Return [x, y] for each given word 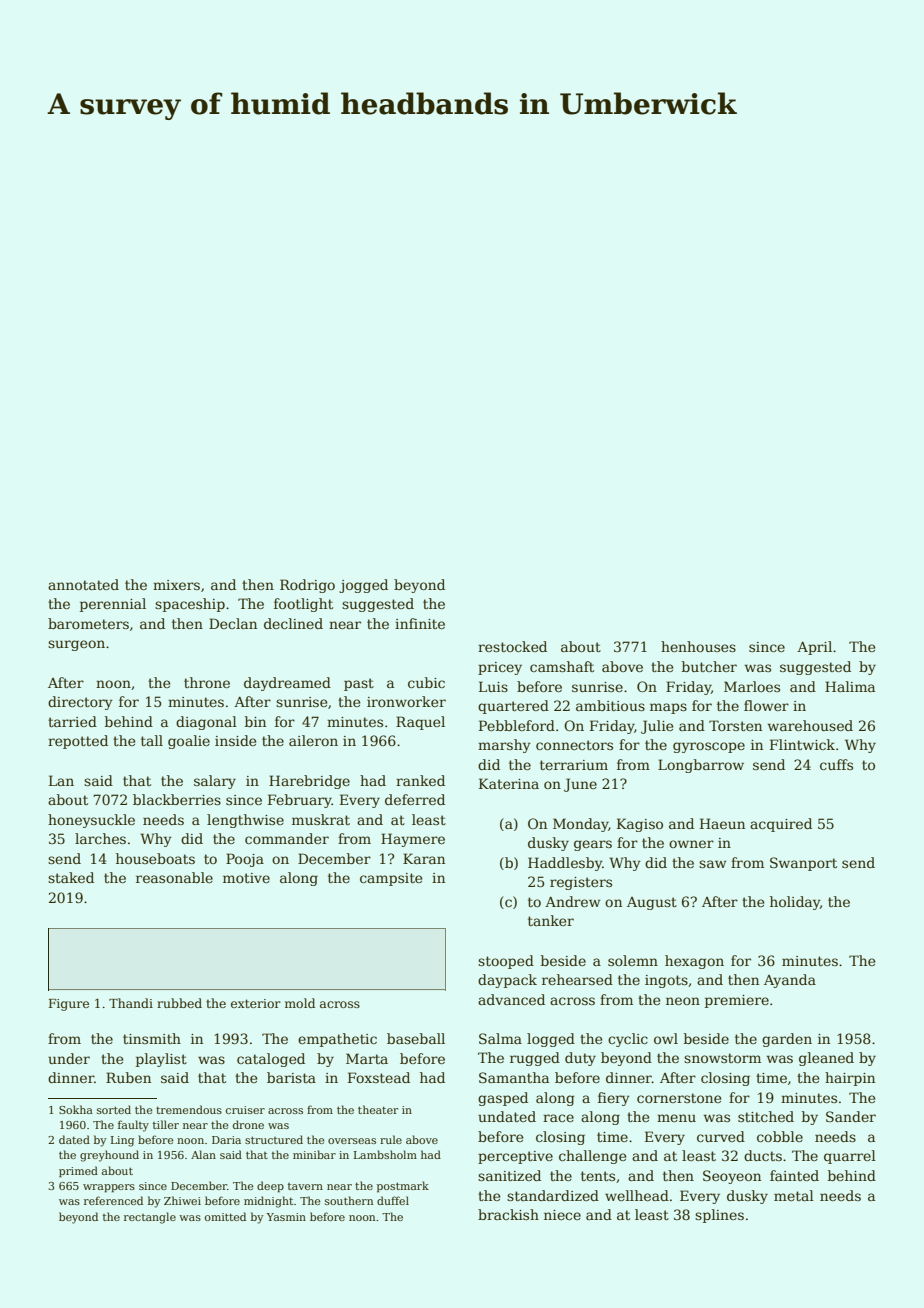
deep [270, 1187]
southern [349, 1200]
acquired [781, 825]
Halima [850, 686]
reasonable [174, 877]
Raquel [420, 723]
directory [80, 703]
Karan [424, 858]
